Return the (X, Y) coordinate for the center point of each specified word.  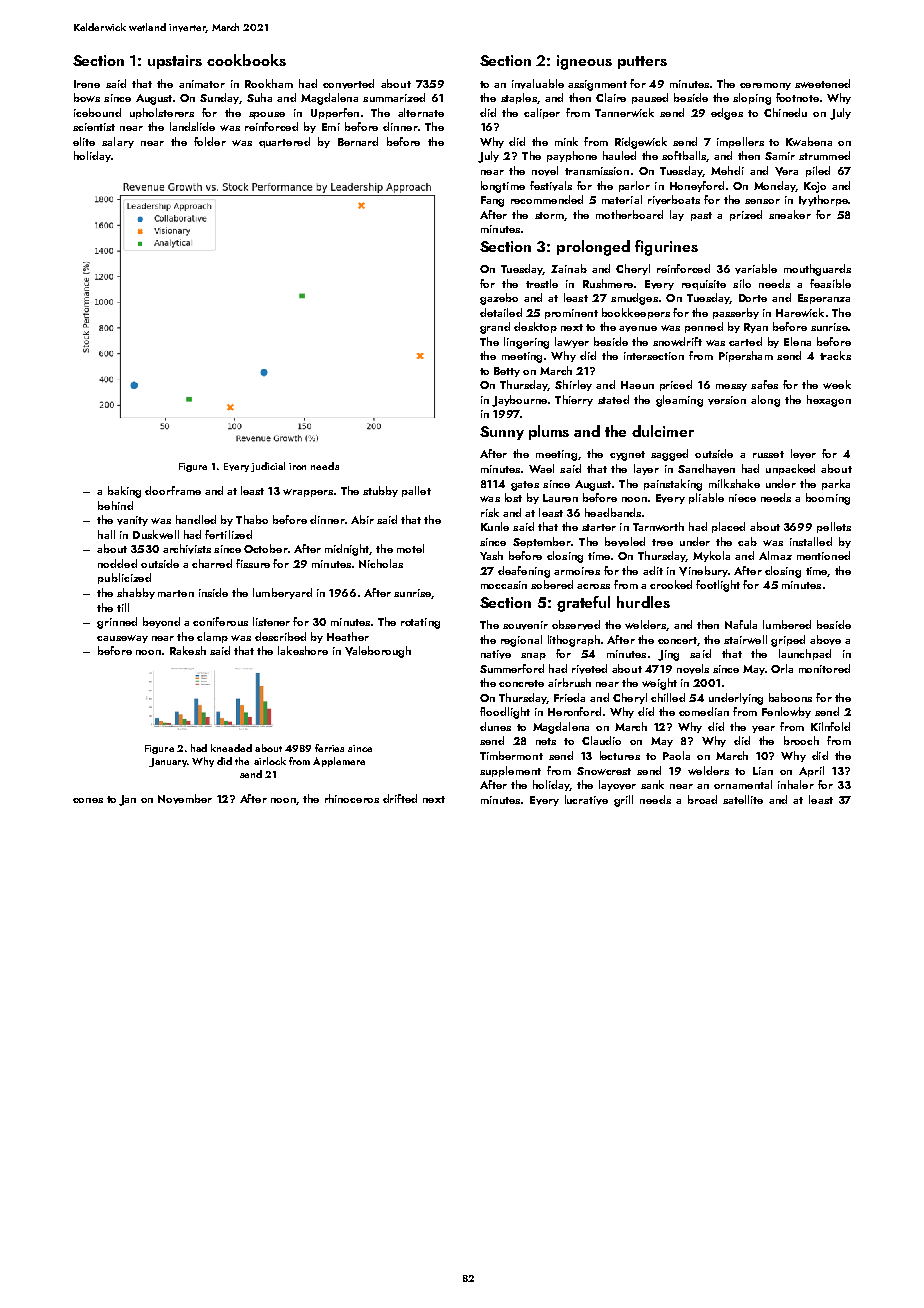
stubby (380, 491)
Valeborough (378, 652)
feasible (830, 283)
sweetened (822, 83)
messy (731, 387)
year (763, 729)
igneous (584, 62)
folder (210, 141)
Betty (507, 372)
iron (297, 466)
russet (768, 454)
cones (88, 800)
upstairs (175, 62)
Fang (492, 201)
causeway (122, 639)
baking (124, 492)
